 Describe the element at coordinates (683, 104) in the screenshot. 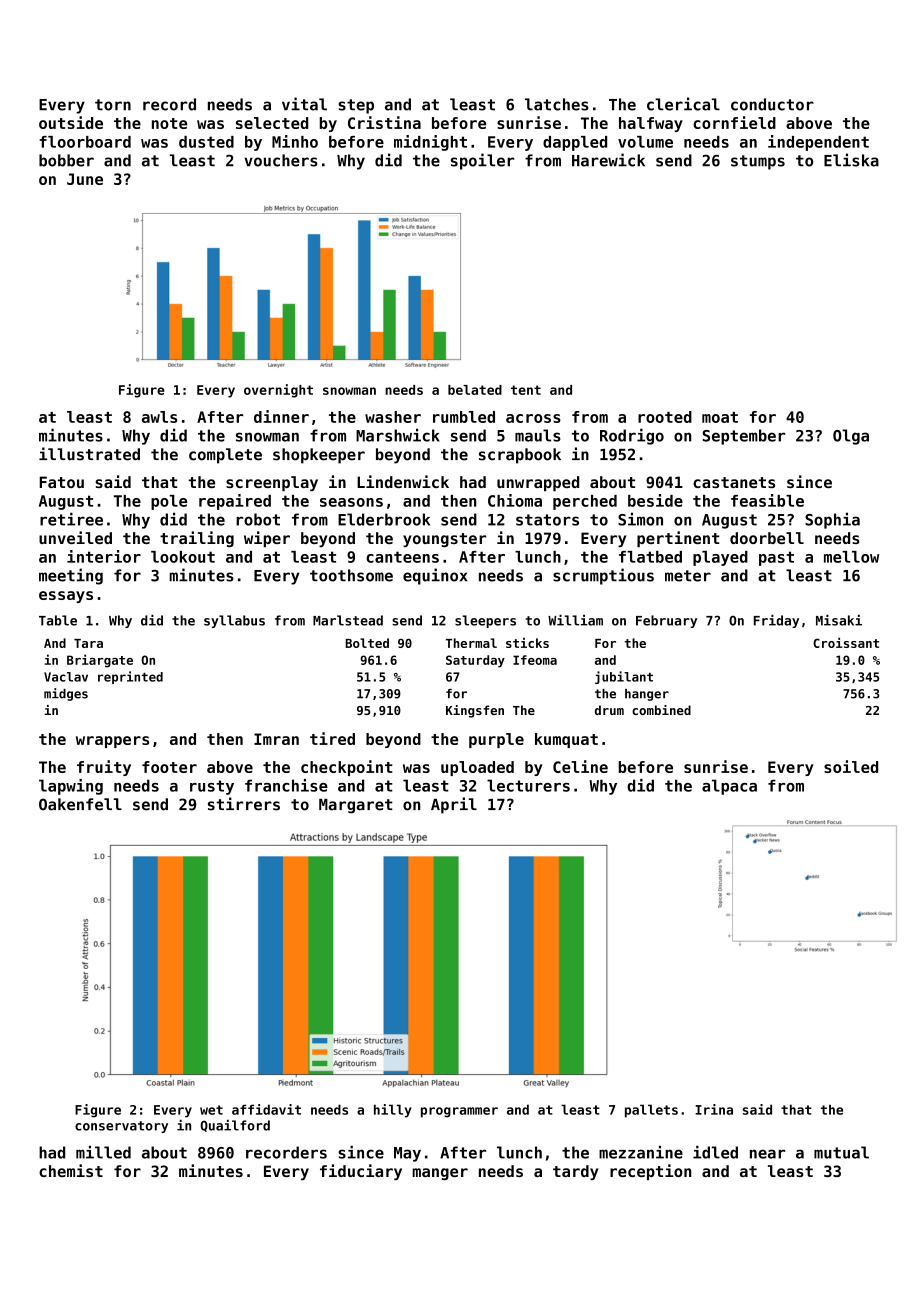

I see `clerical` at that location.
